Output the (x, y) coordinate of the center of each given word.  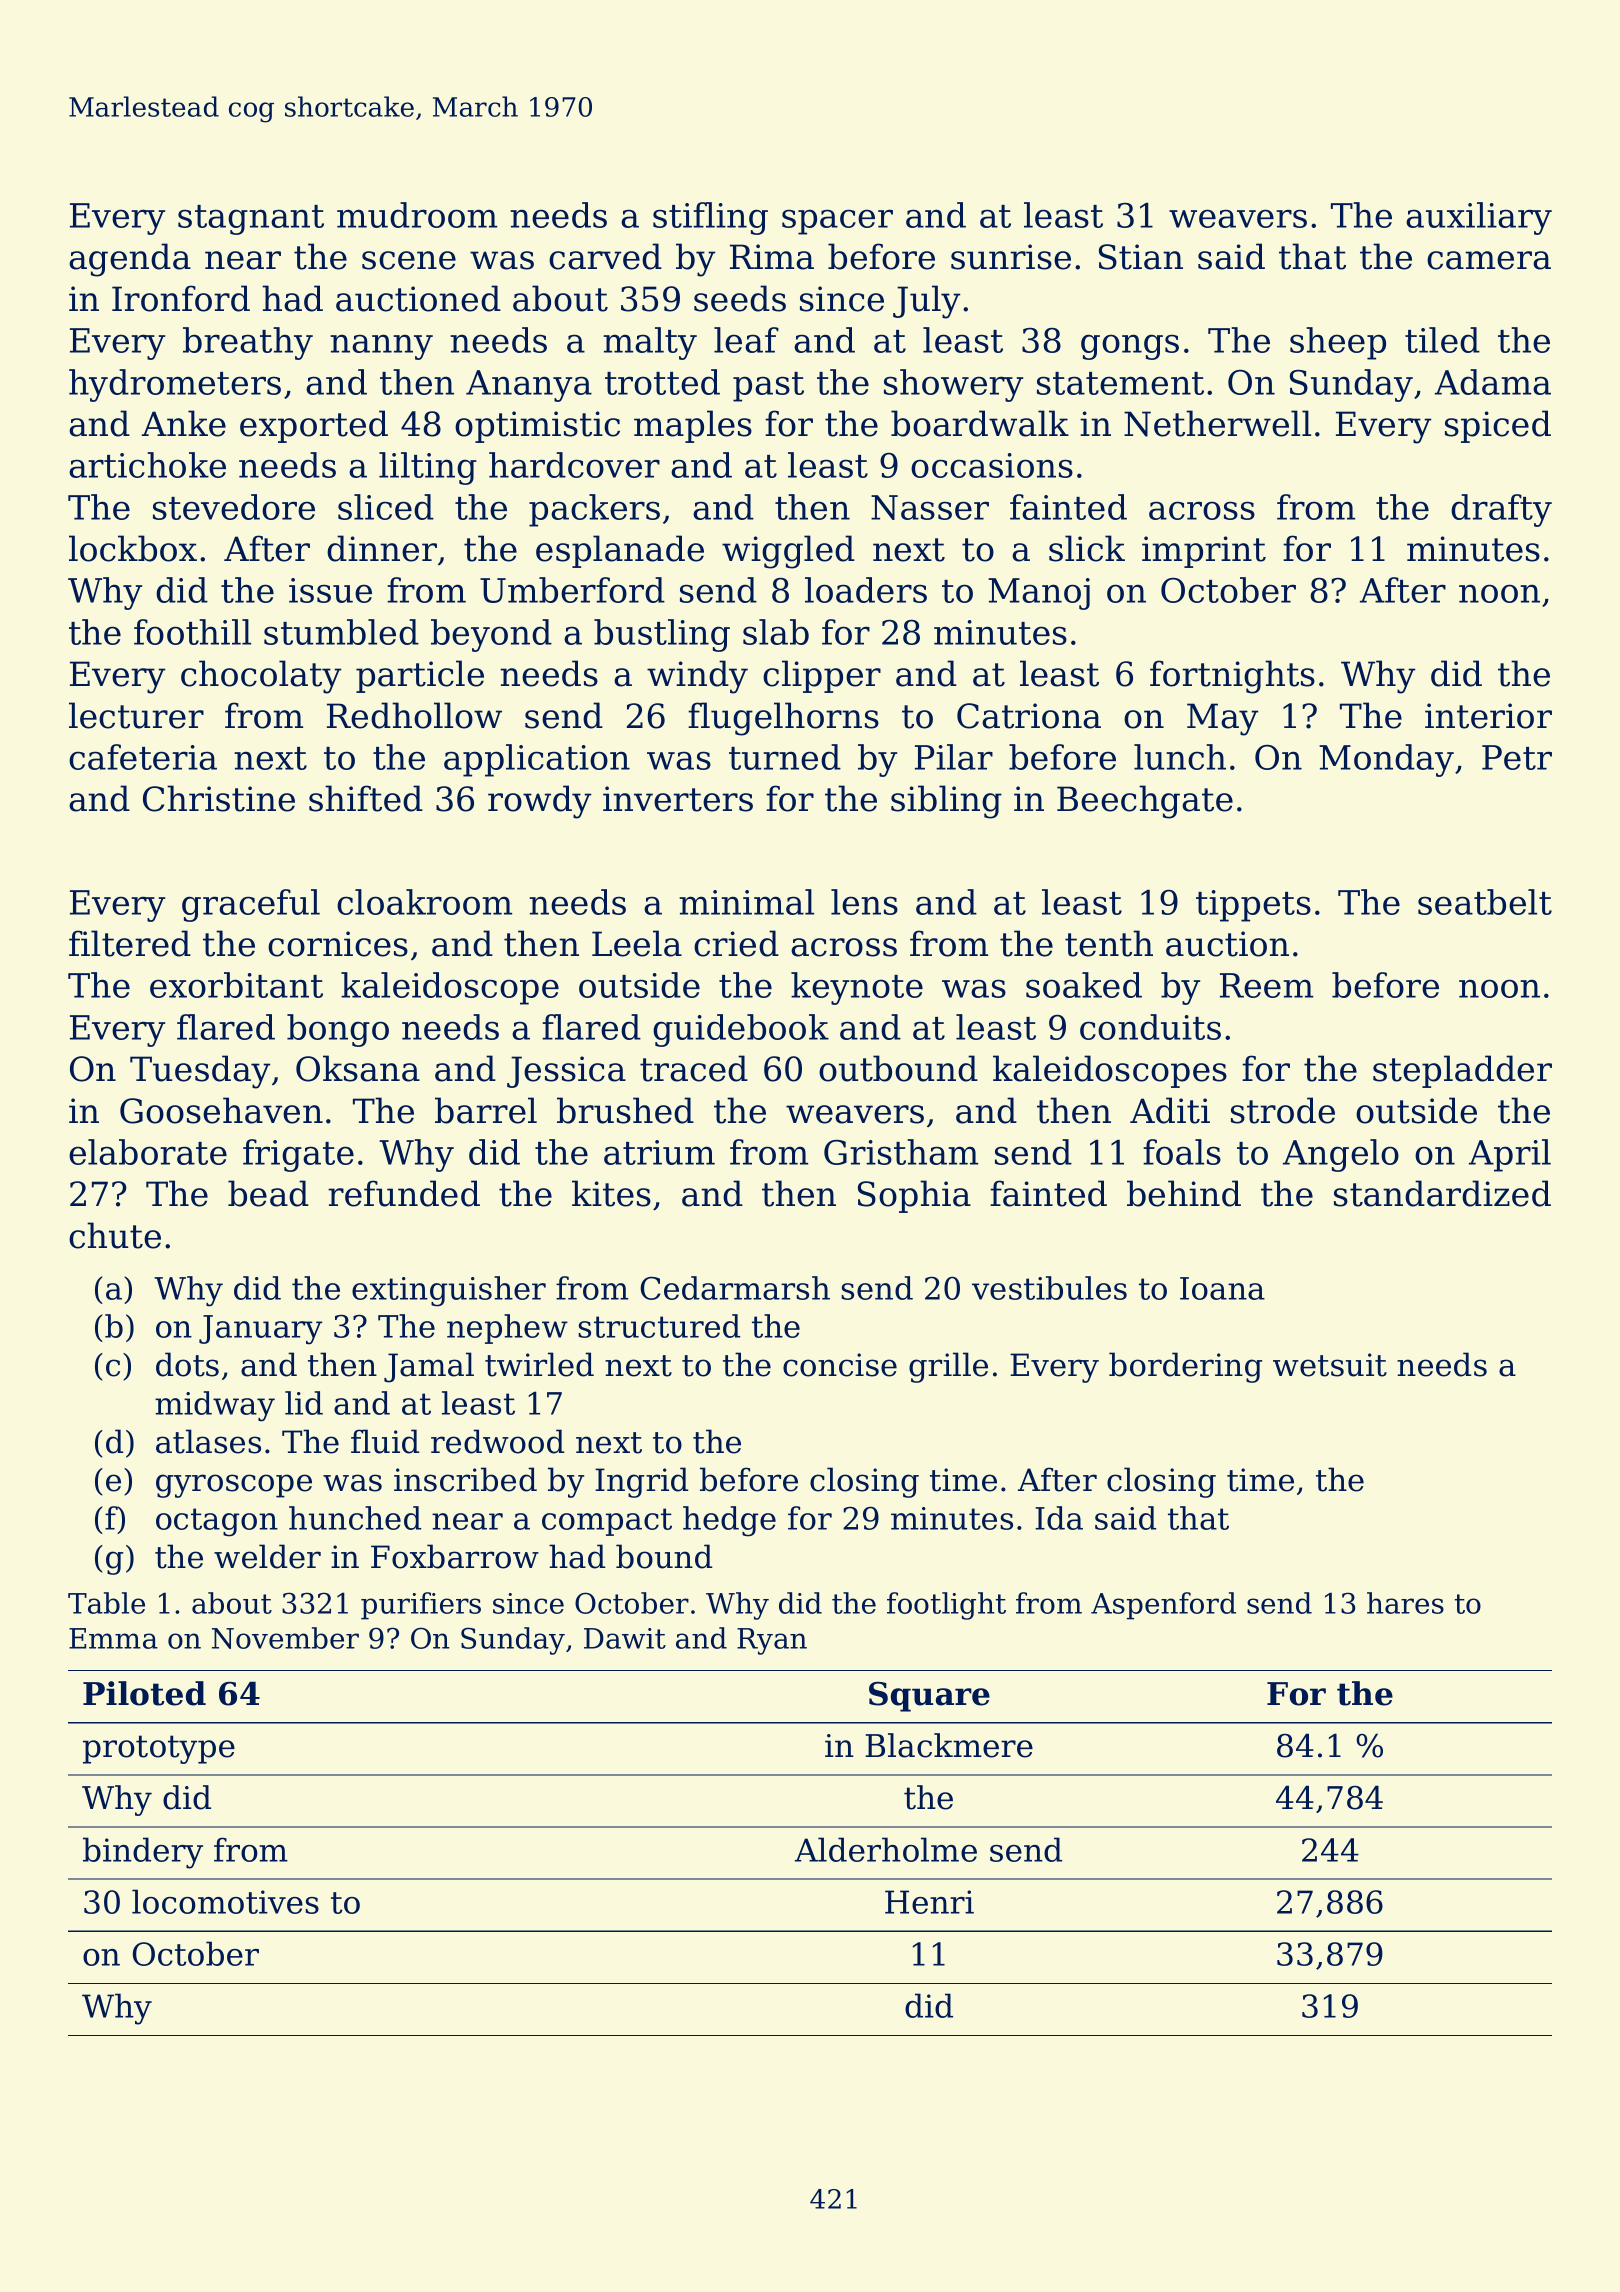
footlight (946, 1606)
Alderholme (886, 1849)
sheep (1338, 343)
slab (776, 632)
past (768, 387)
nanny (381, 347)
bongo (338, 1030)
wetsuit (1330, 1365)
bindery (143, 1853)
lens (864, 902)
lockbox (133, 548)
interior (1488, 716)
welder (267, 1556)
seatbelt (1485, 902)
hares (1405, 1603)
